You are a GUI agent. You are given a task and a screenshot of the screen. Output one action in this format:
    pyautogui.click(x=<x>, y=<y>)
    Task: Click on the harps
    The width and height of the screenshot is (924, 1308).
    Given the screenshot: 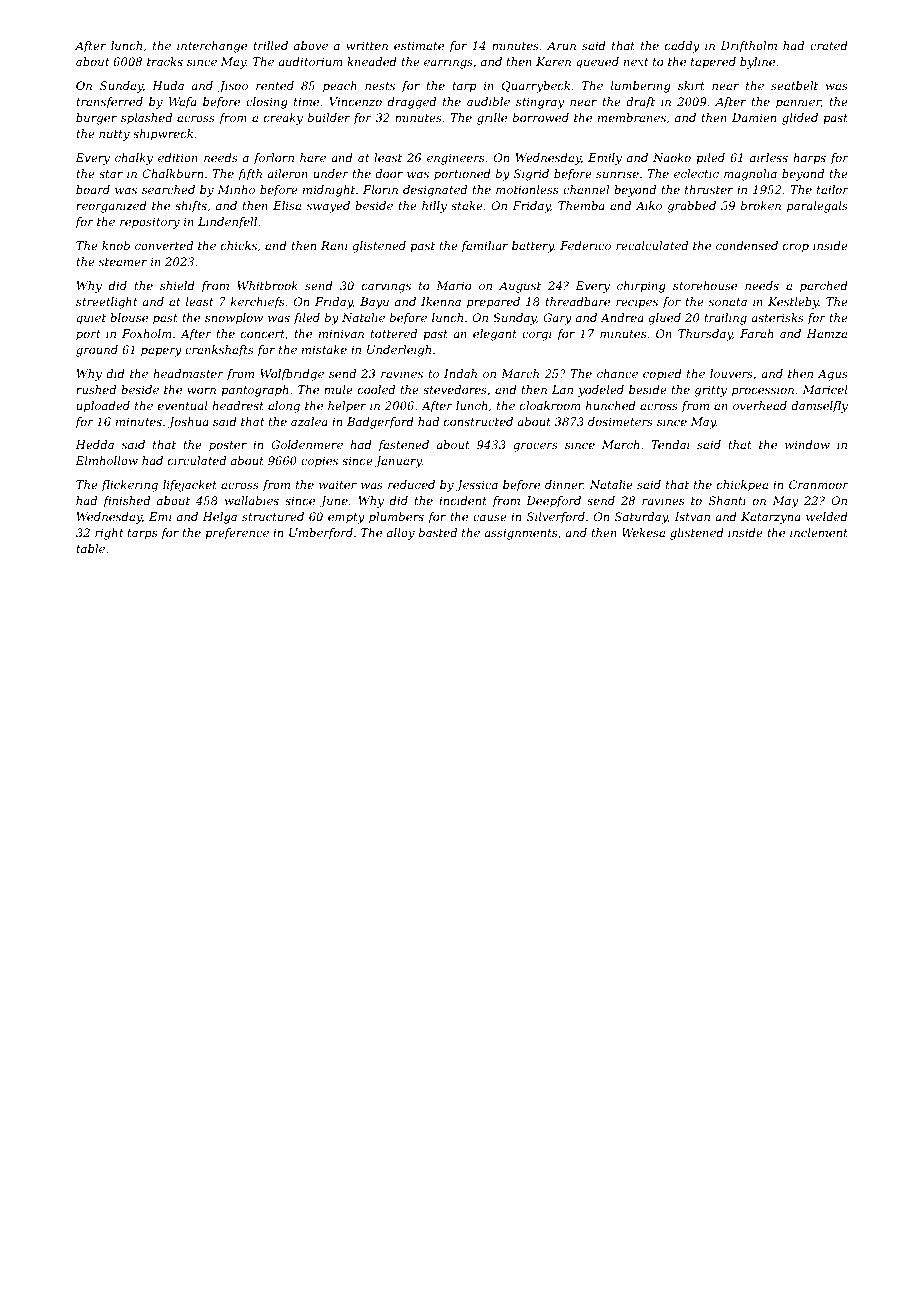 What is the action you would take?
    pyautogui.click(x=809, y=158)
